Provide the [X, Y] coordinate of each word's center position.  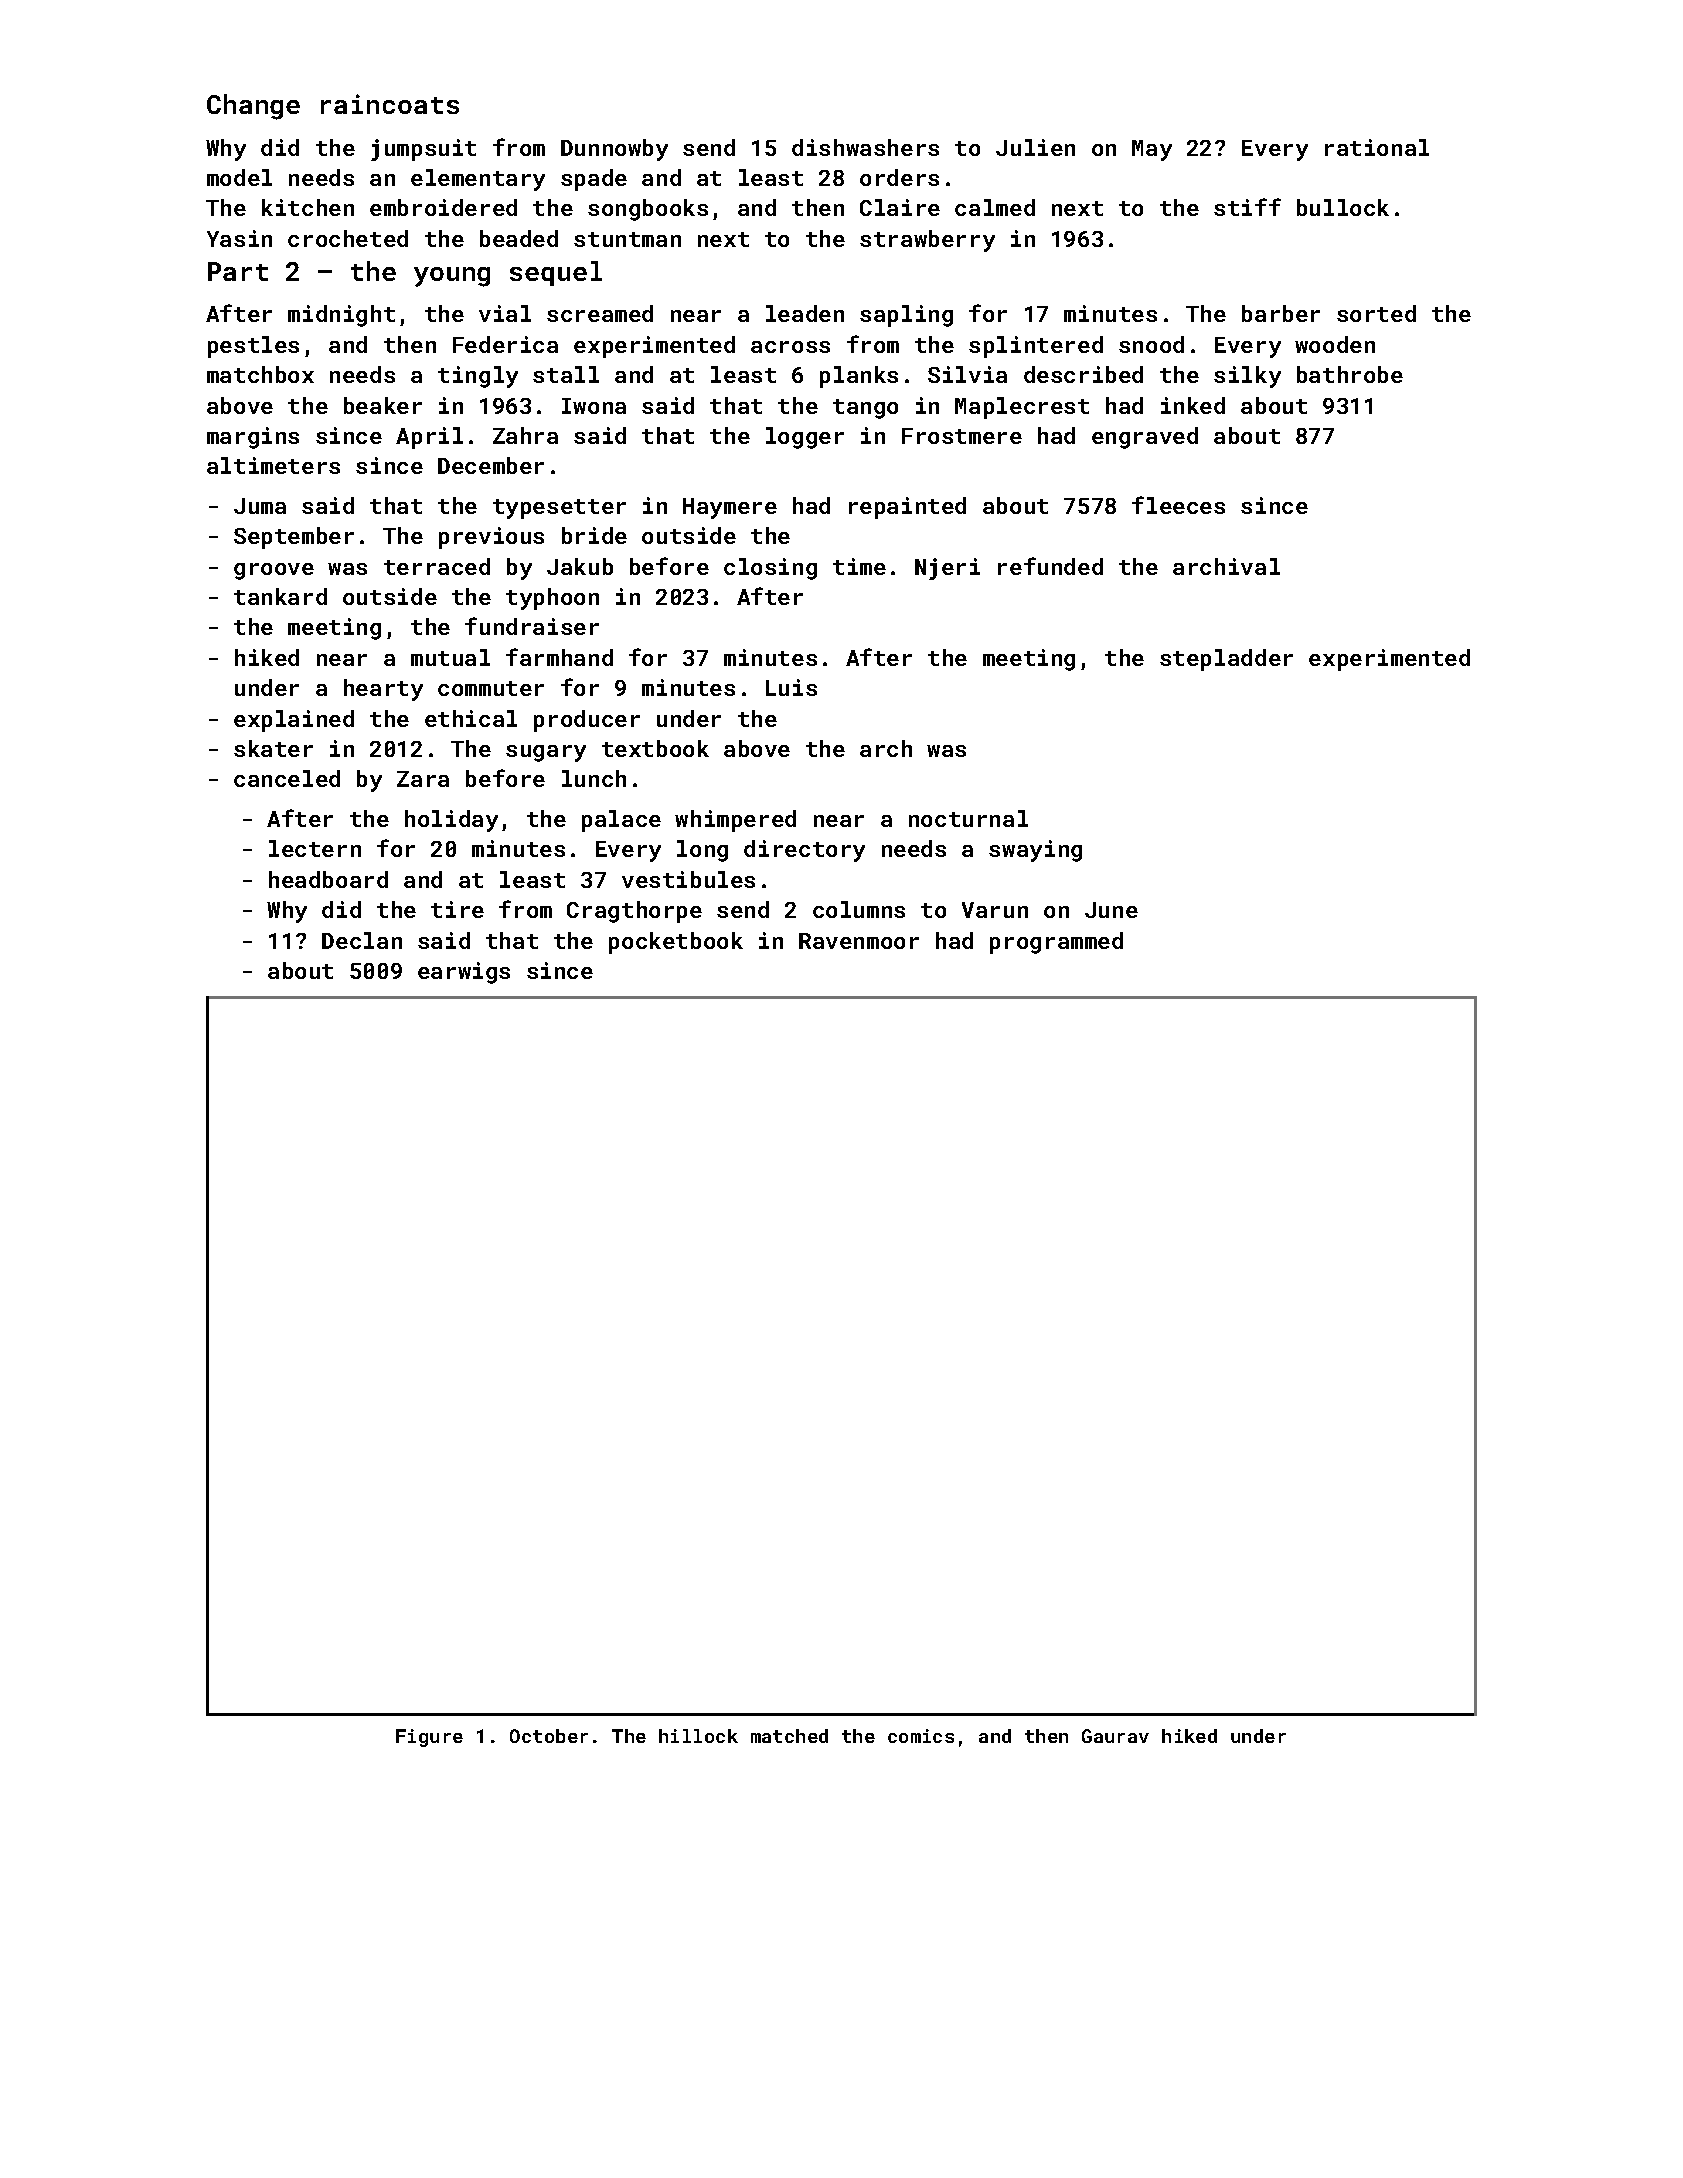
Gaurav [1115, 1736]
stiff [1247, 207]
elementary [478, 180]
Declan [362, 940]
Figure [429, 1738]
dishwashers [865, 147]
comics [921, 1736]
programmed [1056, 943]
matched [789, 1736]
